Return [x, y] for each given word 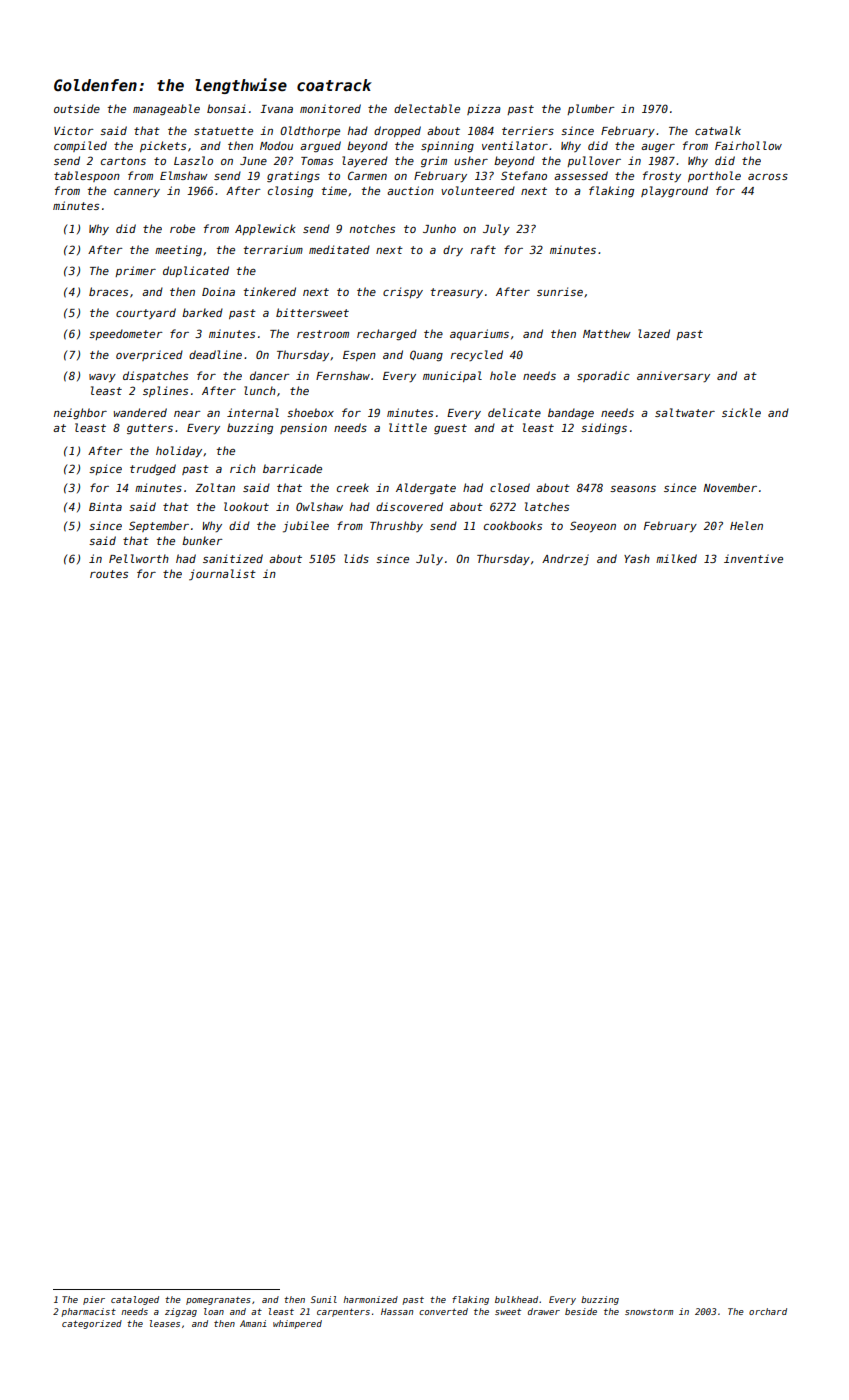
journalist [222, 575]
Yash [637, 558]
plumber [591, 109]
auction [410, 190]
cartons [123, 161]
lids [356, 558]
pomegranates [218, 1301]
